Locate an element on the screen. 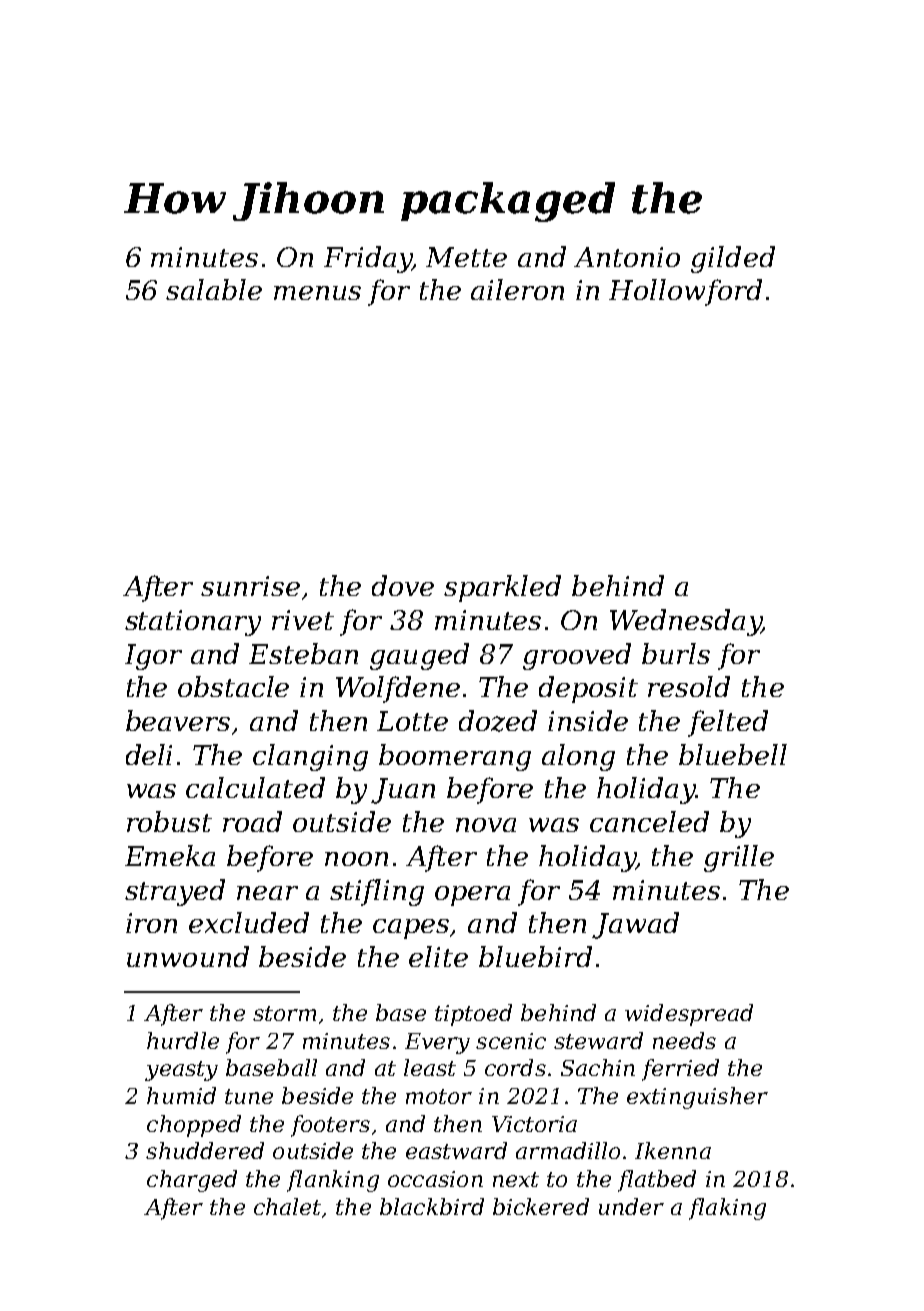 The image size is (924, 1311). iron is located at coordinates (151, 923).
